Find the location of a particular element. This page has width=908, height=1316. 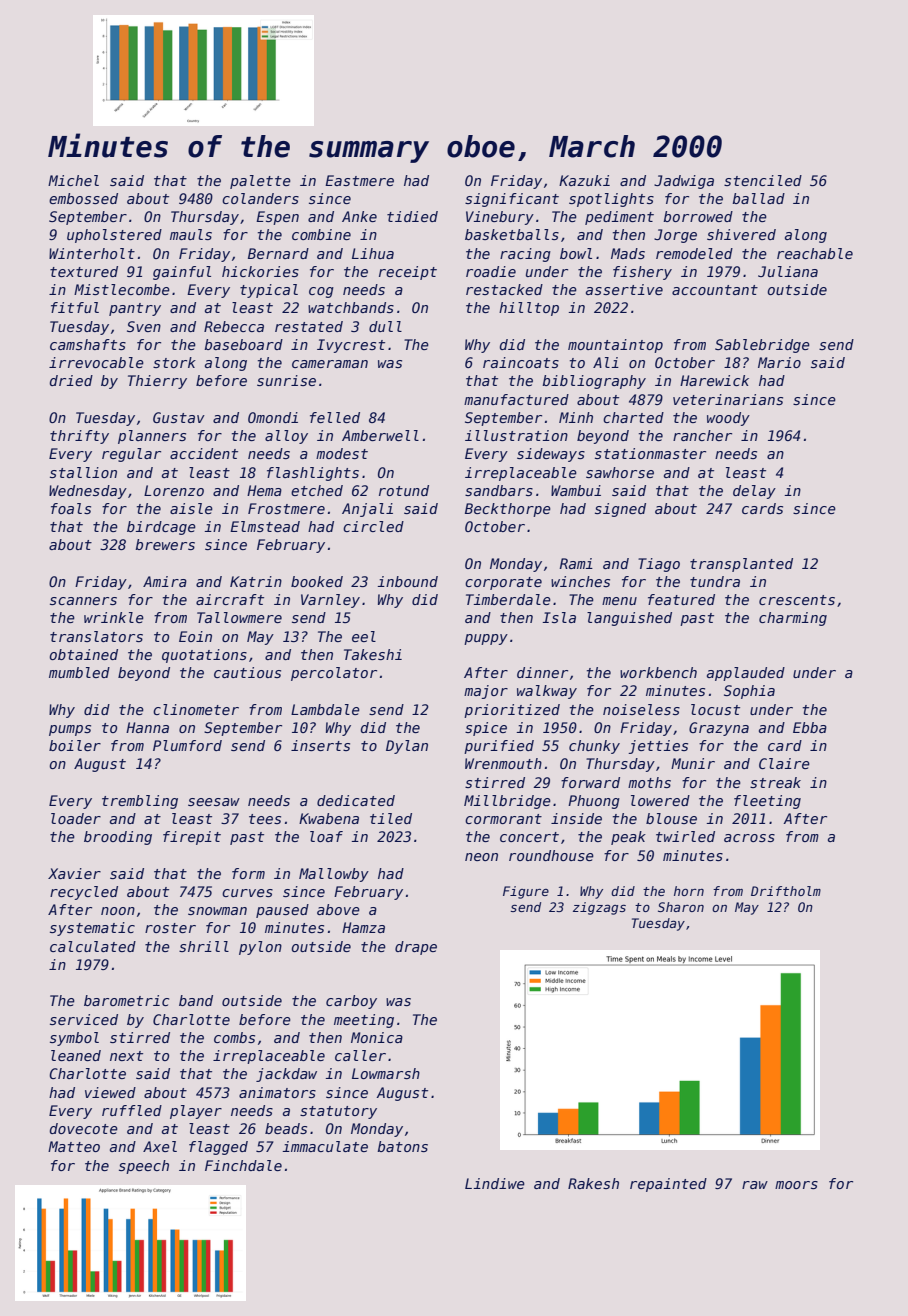

crescents is located at coordinates (797, 600).
